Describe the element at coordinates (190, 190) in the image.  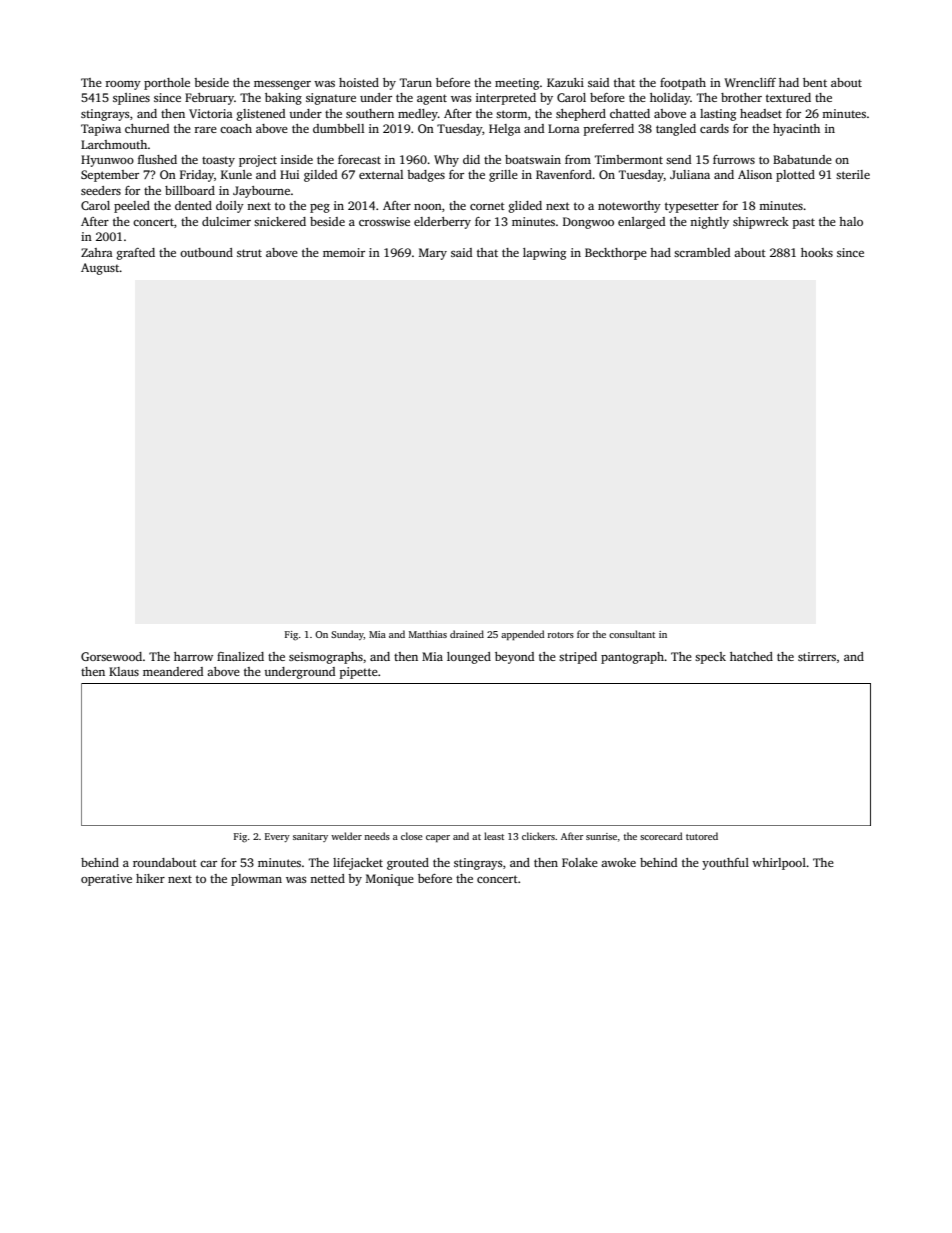
I see `billboard` at that location.
